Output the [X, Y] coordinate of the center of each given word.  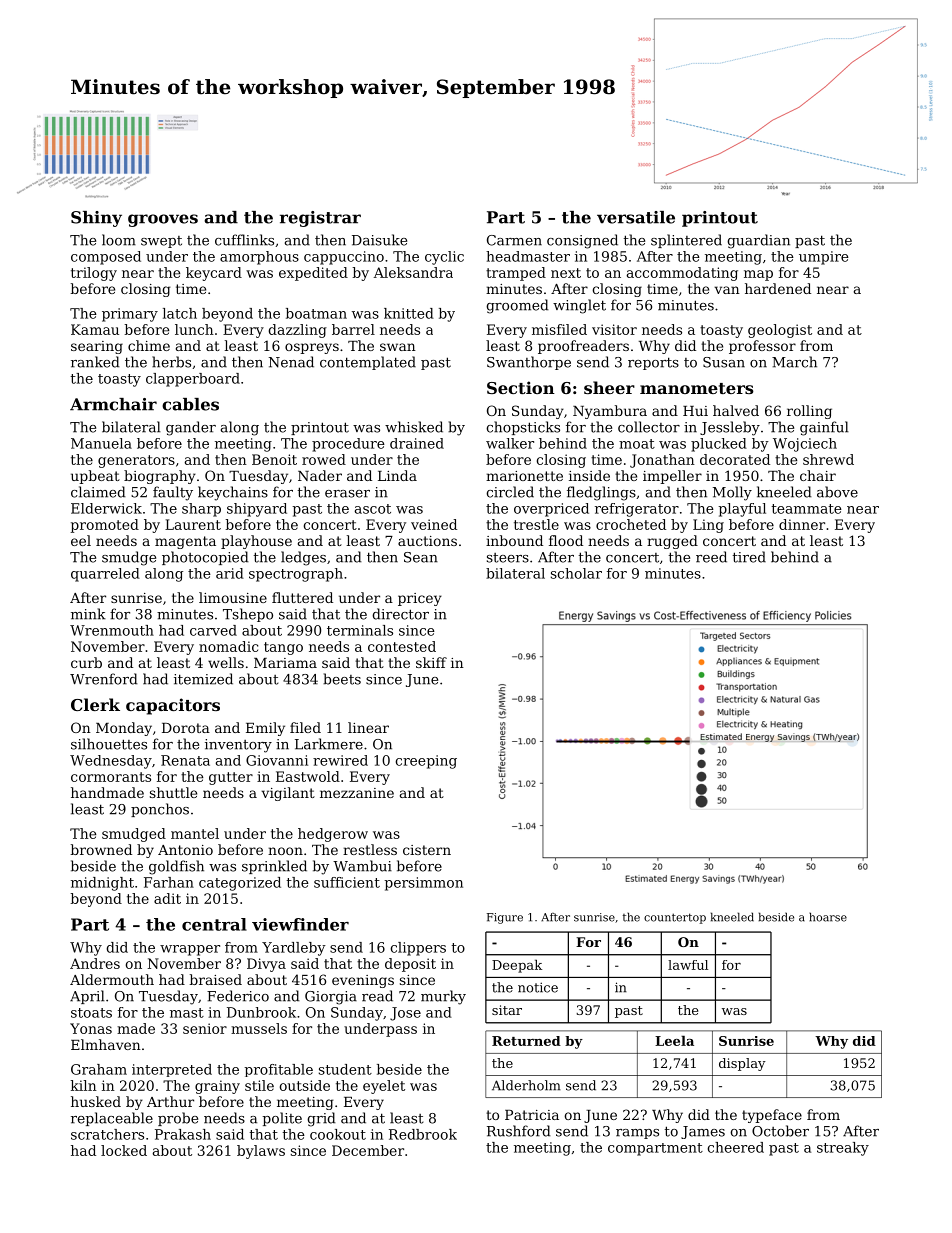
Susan [724, 362]
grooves [163, 220]
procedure [348, 445]
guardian [758, 241]
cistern [427, 850]
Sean [421, 557]
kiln [83, 1085]
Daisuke [379, 240]
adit [167, 898]
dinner [802, 524]
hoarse [828, 917]
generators [136, 461]
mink [88, 614]
